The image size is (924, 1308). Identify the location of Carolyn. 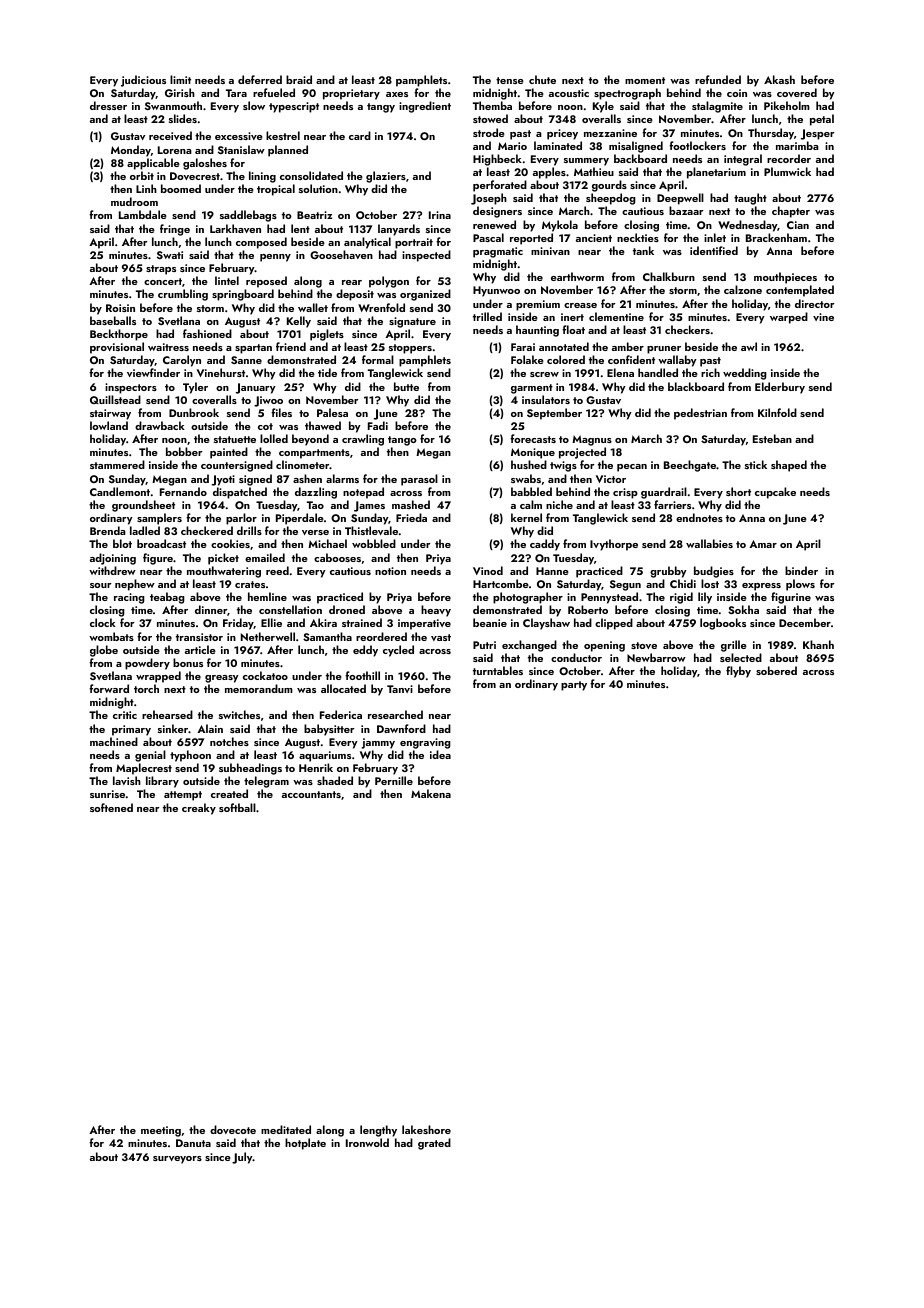
(182, 361).
